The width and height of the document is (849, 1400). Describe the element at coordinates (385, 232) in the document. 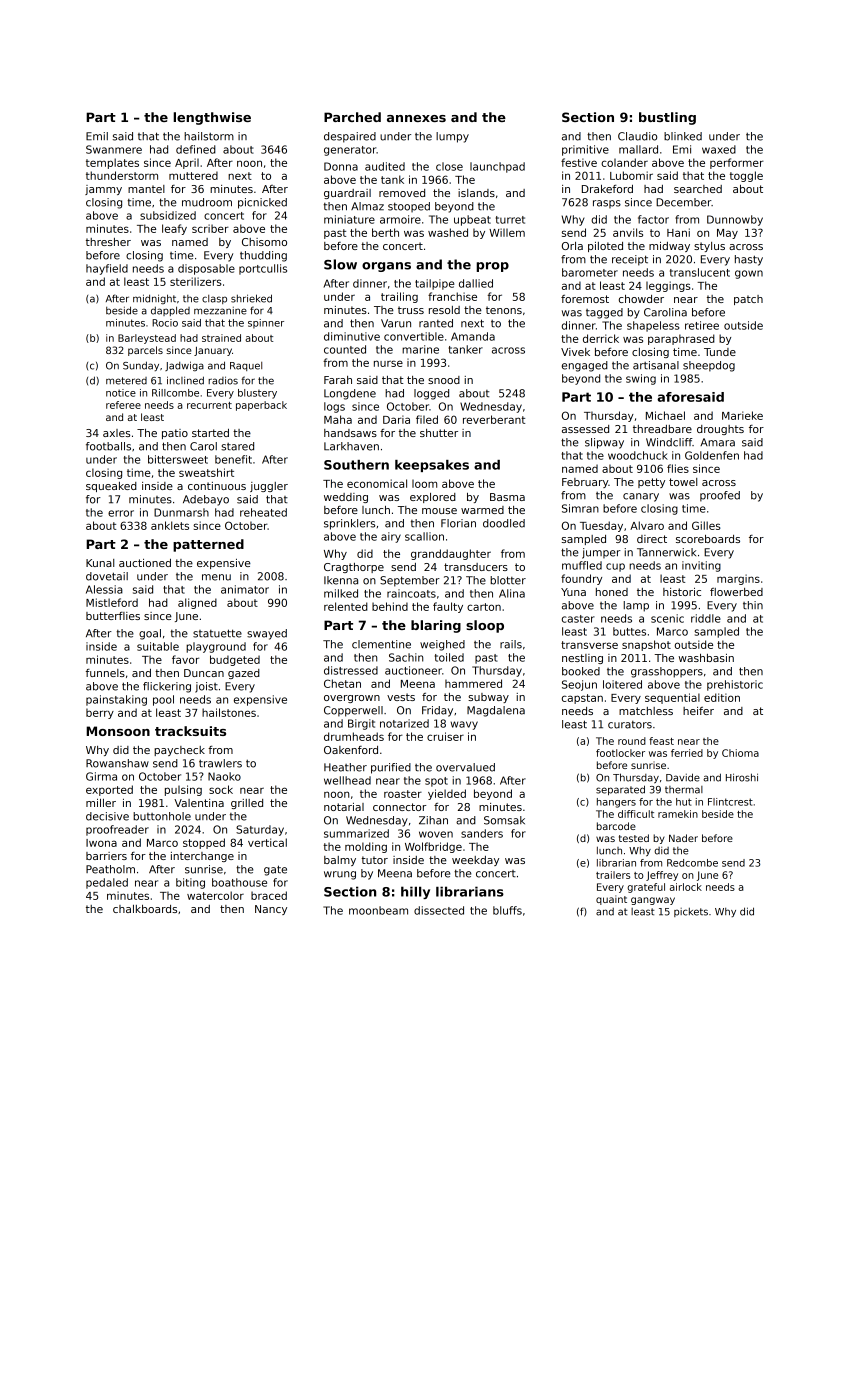

I see `berth` at that location.
